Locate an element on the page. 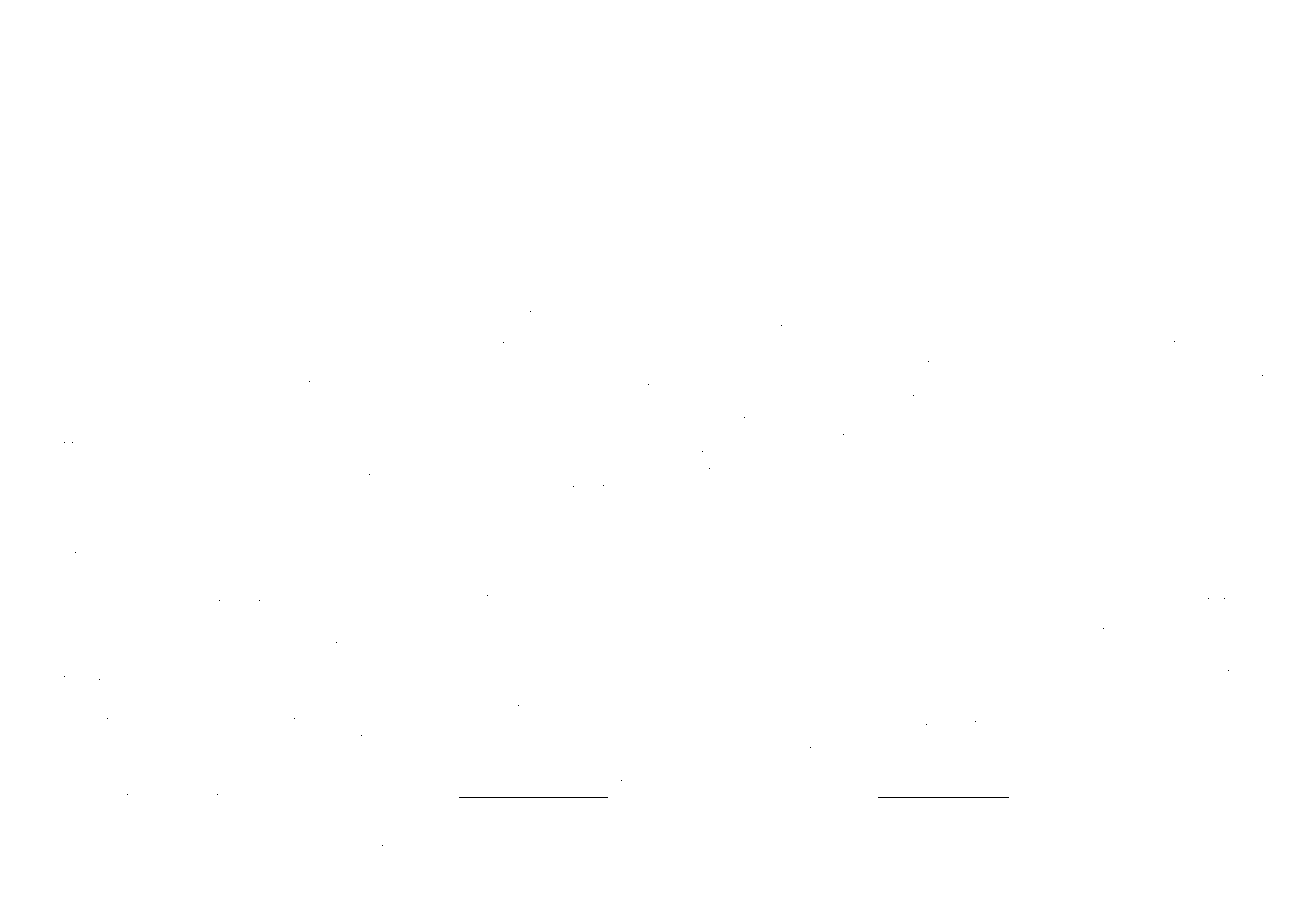 The width and height of the document is (1308, 924). larches is located at coordinates (1197, 851).
